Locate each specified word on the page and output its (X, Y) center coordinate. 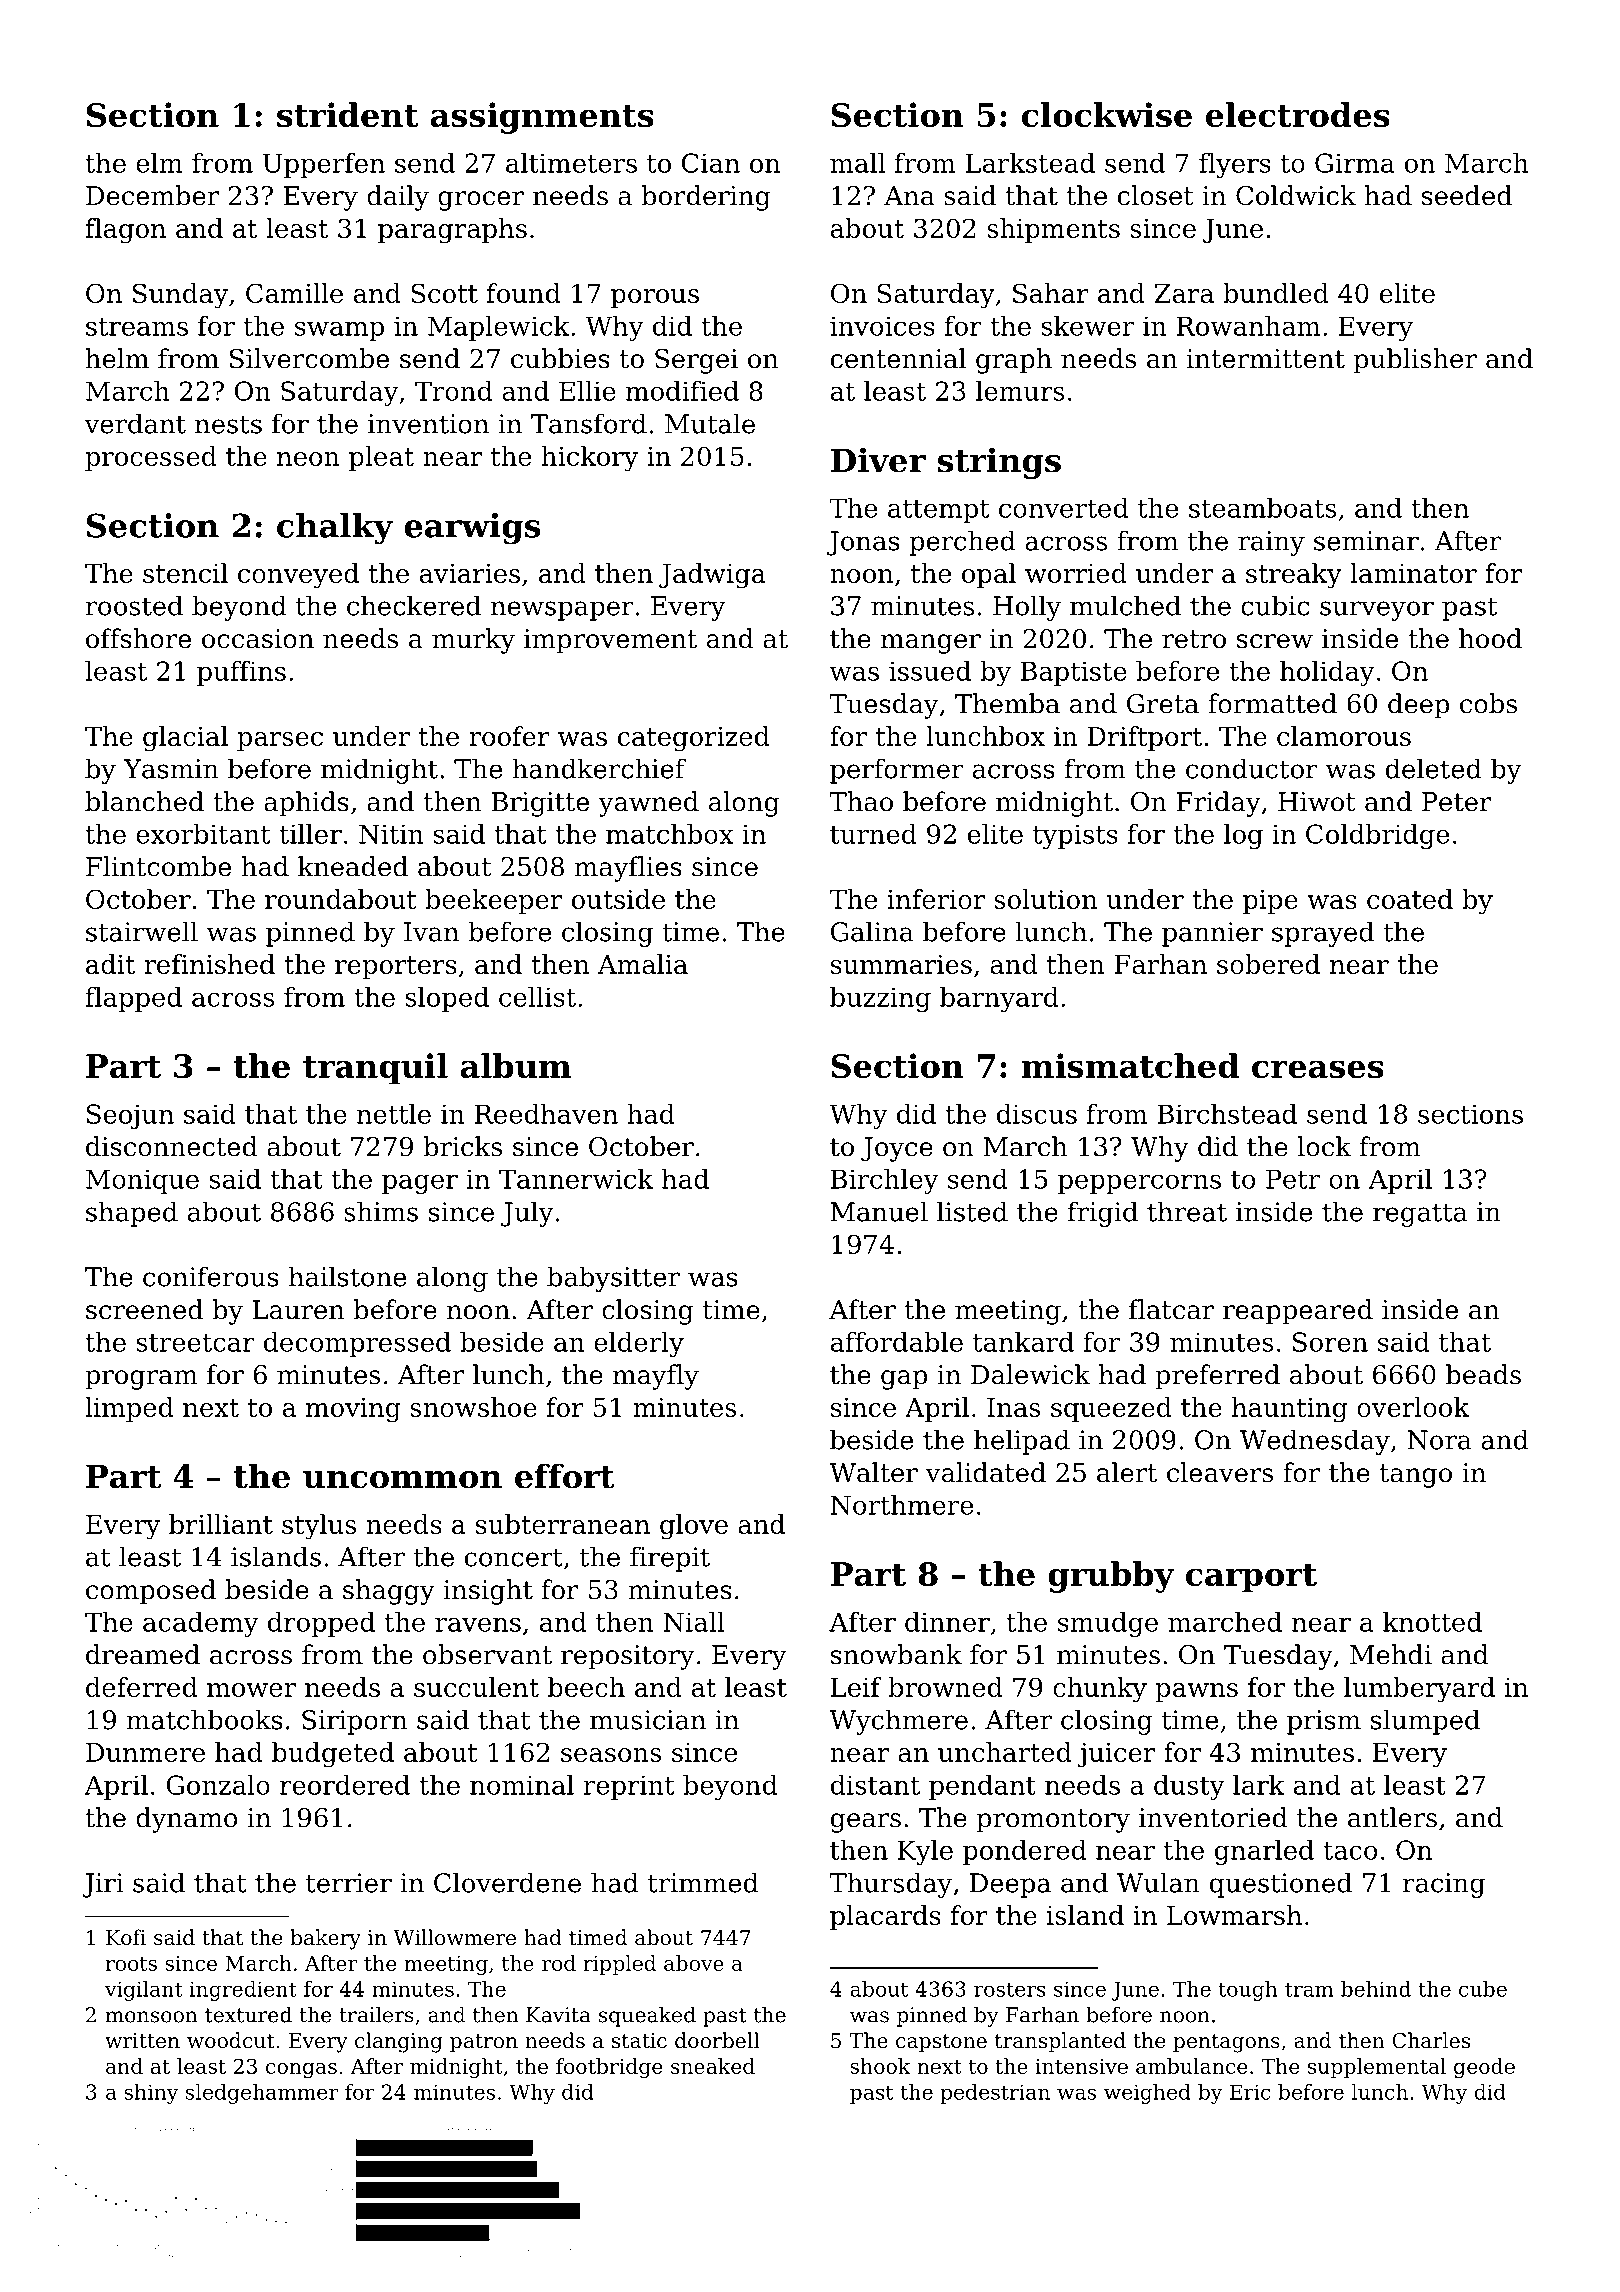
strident (348, 114)
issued (930, 671)
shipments (1053, 230)
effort (565, 1476)
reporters (396, 967)
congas (301, 2071)
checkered (414, 605)
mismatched (1130, 1065)
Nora (1439, 1440)
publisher (1415, 361)
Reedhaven (546, 1114)
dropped (321, 1624)
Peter (1457, 802)
